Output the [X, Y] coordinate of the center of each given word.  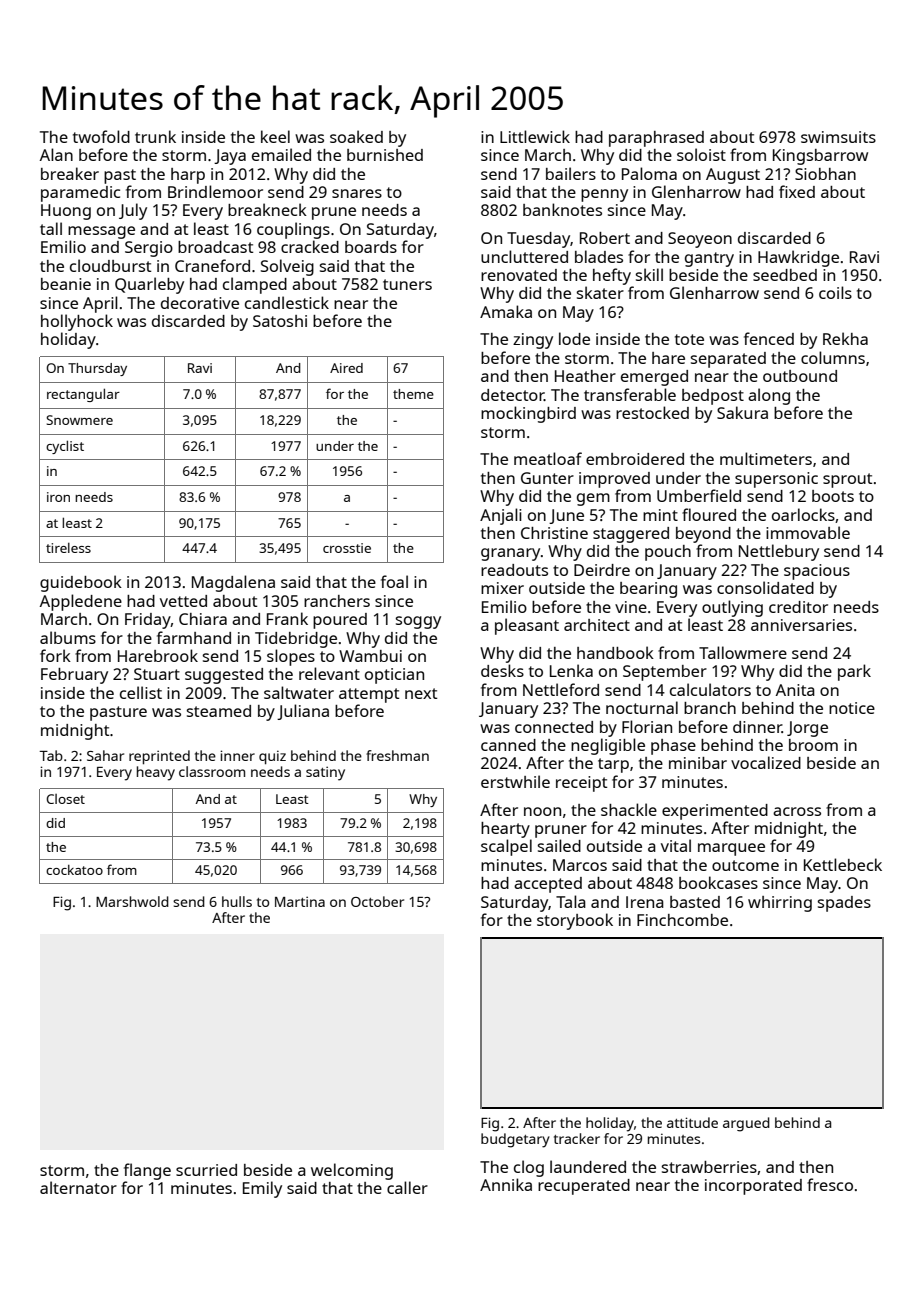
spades [844, 904]
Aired [346, 368]
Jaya [230, 157]
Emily [262, 1189]
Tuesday [538, 240]
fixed [797, 191]
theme [413, 394]
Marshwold [132, 901]
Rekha [845, 338]
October [377, 901]
